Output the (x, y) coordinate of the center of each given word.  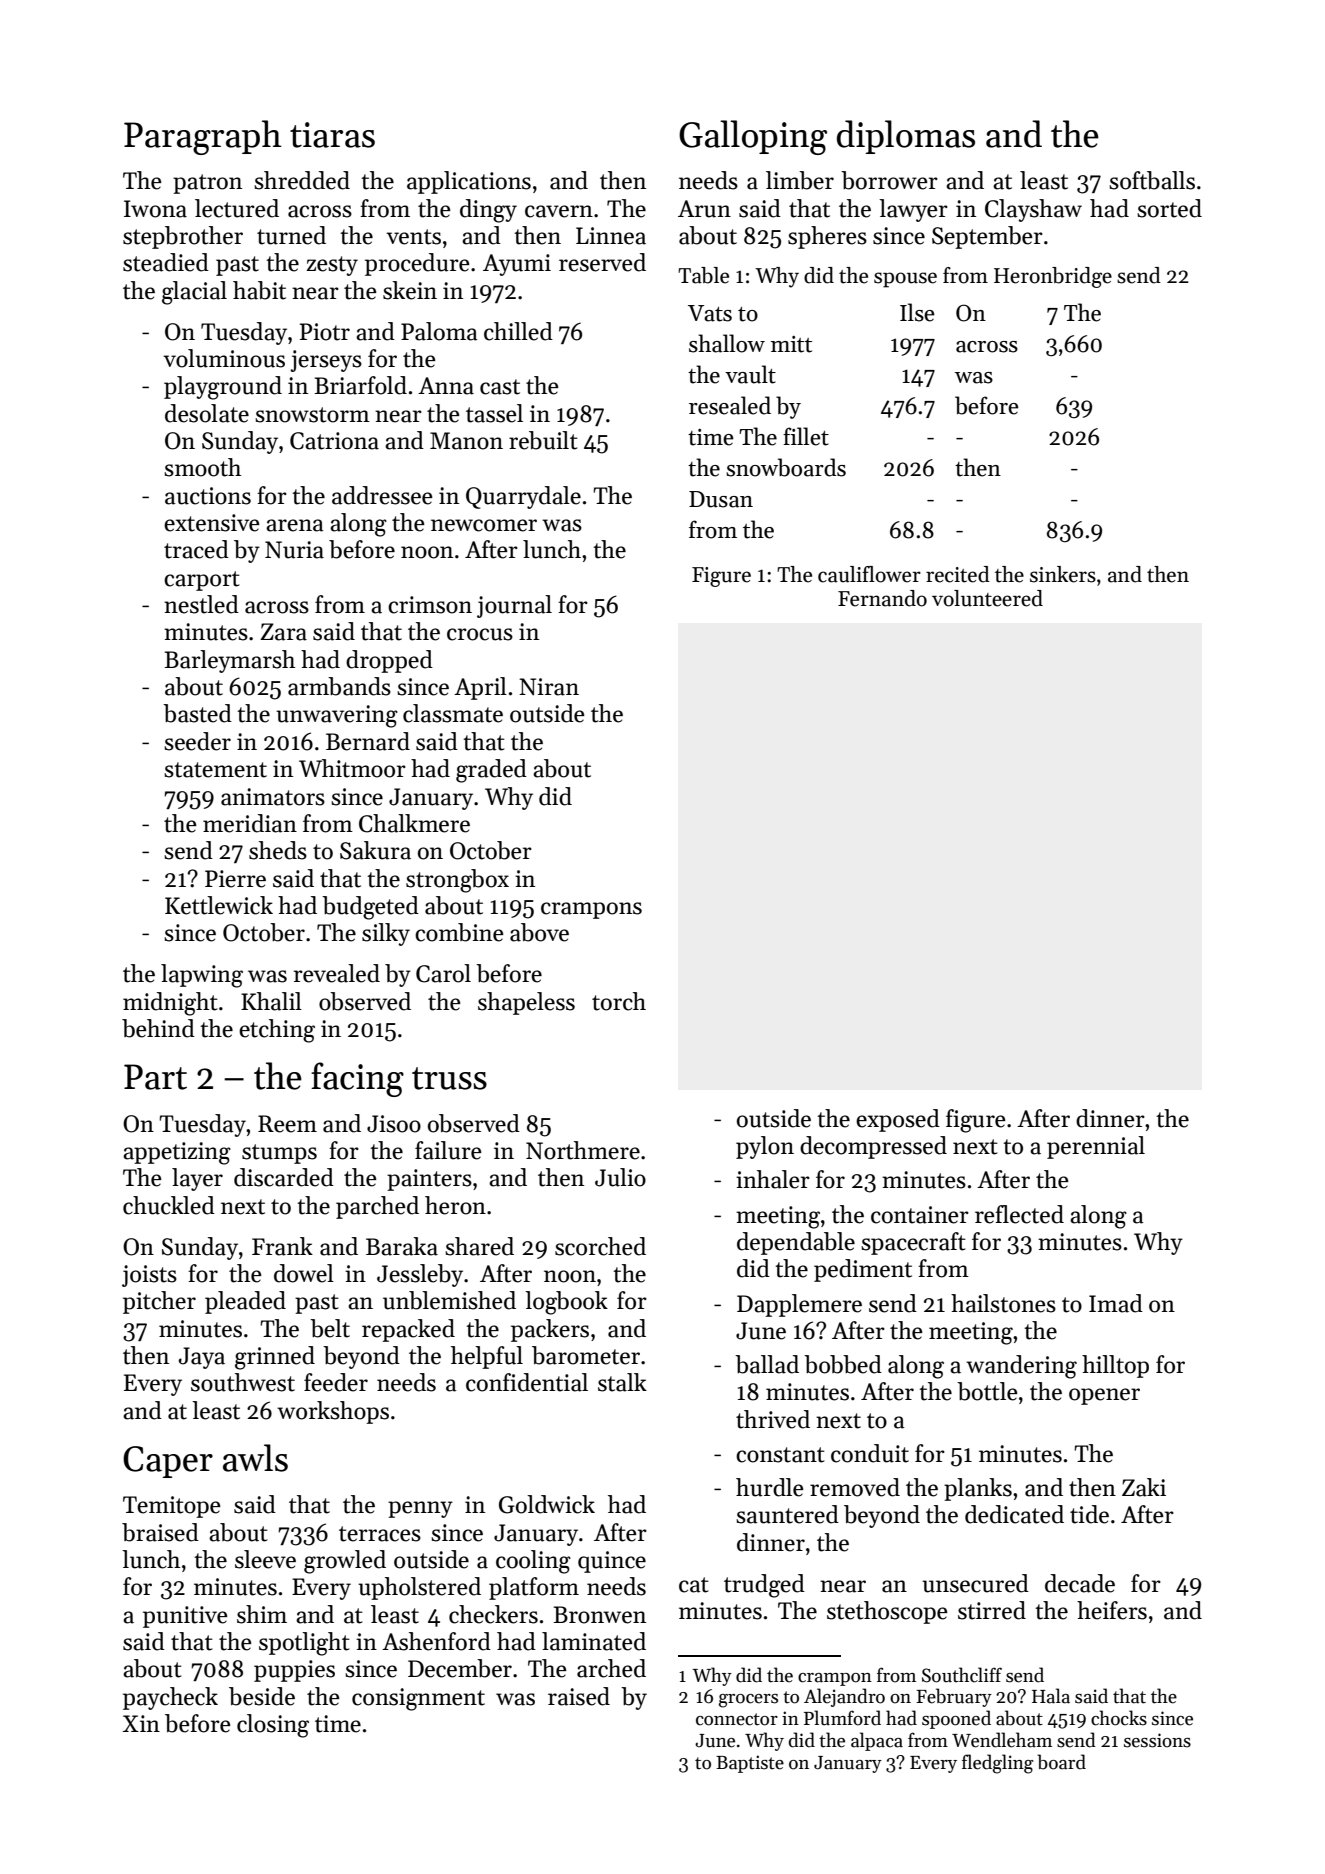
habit (259, 290)
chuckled (169, 1205)
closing (273, 1726)
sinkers (1063, 574)
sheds (278, 850)
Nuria (294, 550)
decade (1080, 1583)
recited (958, 574)
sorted (1169, 208)
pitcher (159, 1302)
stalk (622, 1382)
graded (491, 771)
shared (479, 1246)
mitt (791, 344)
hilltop (1115, 1366)
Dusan (721, 499)
